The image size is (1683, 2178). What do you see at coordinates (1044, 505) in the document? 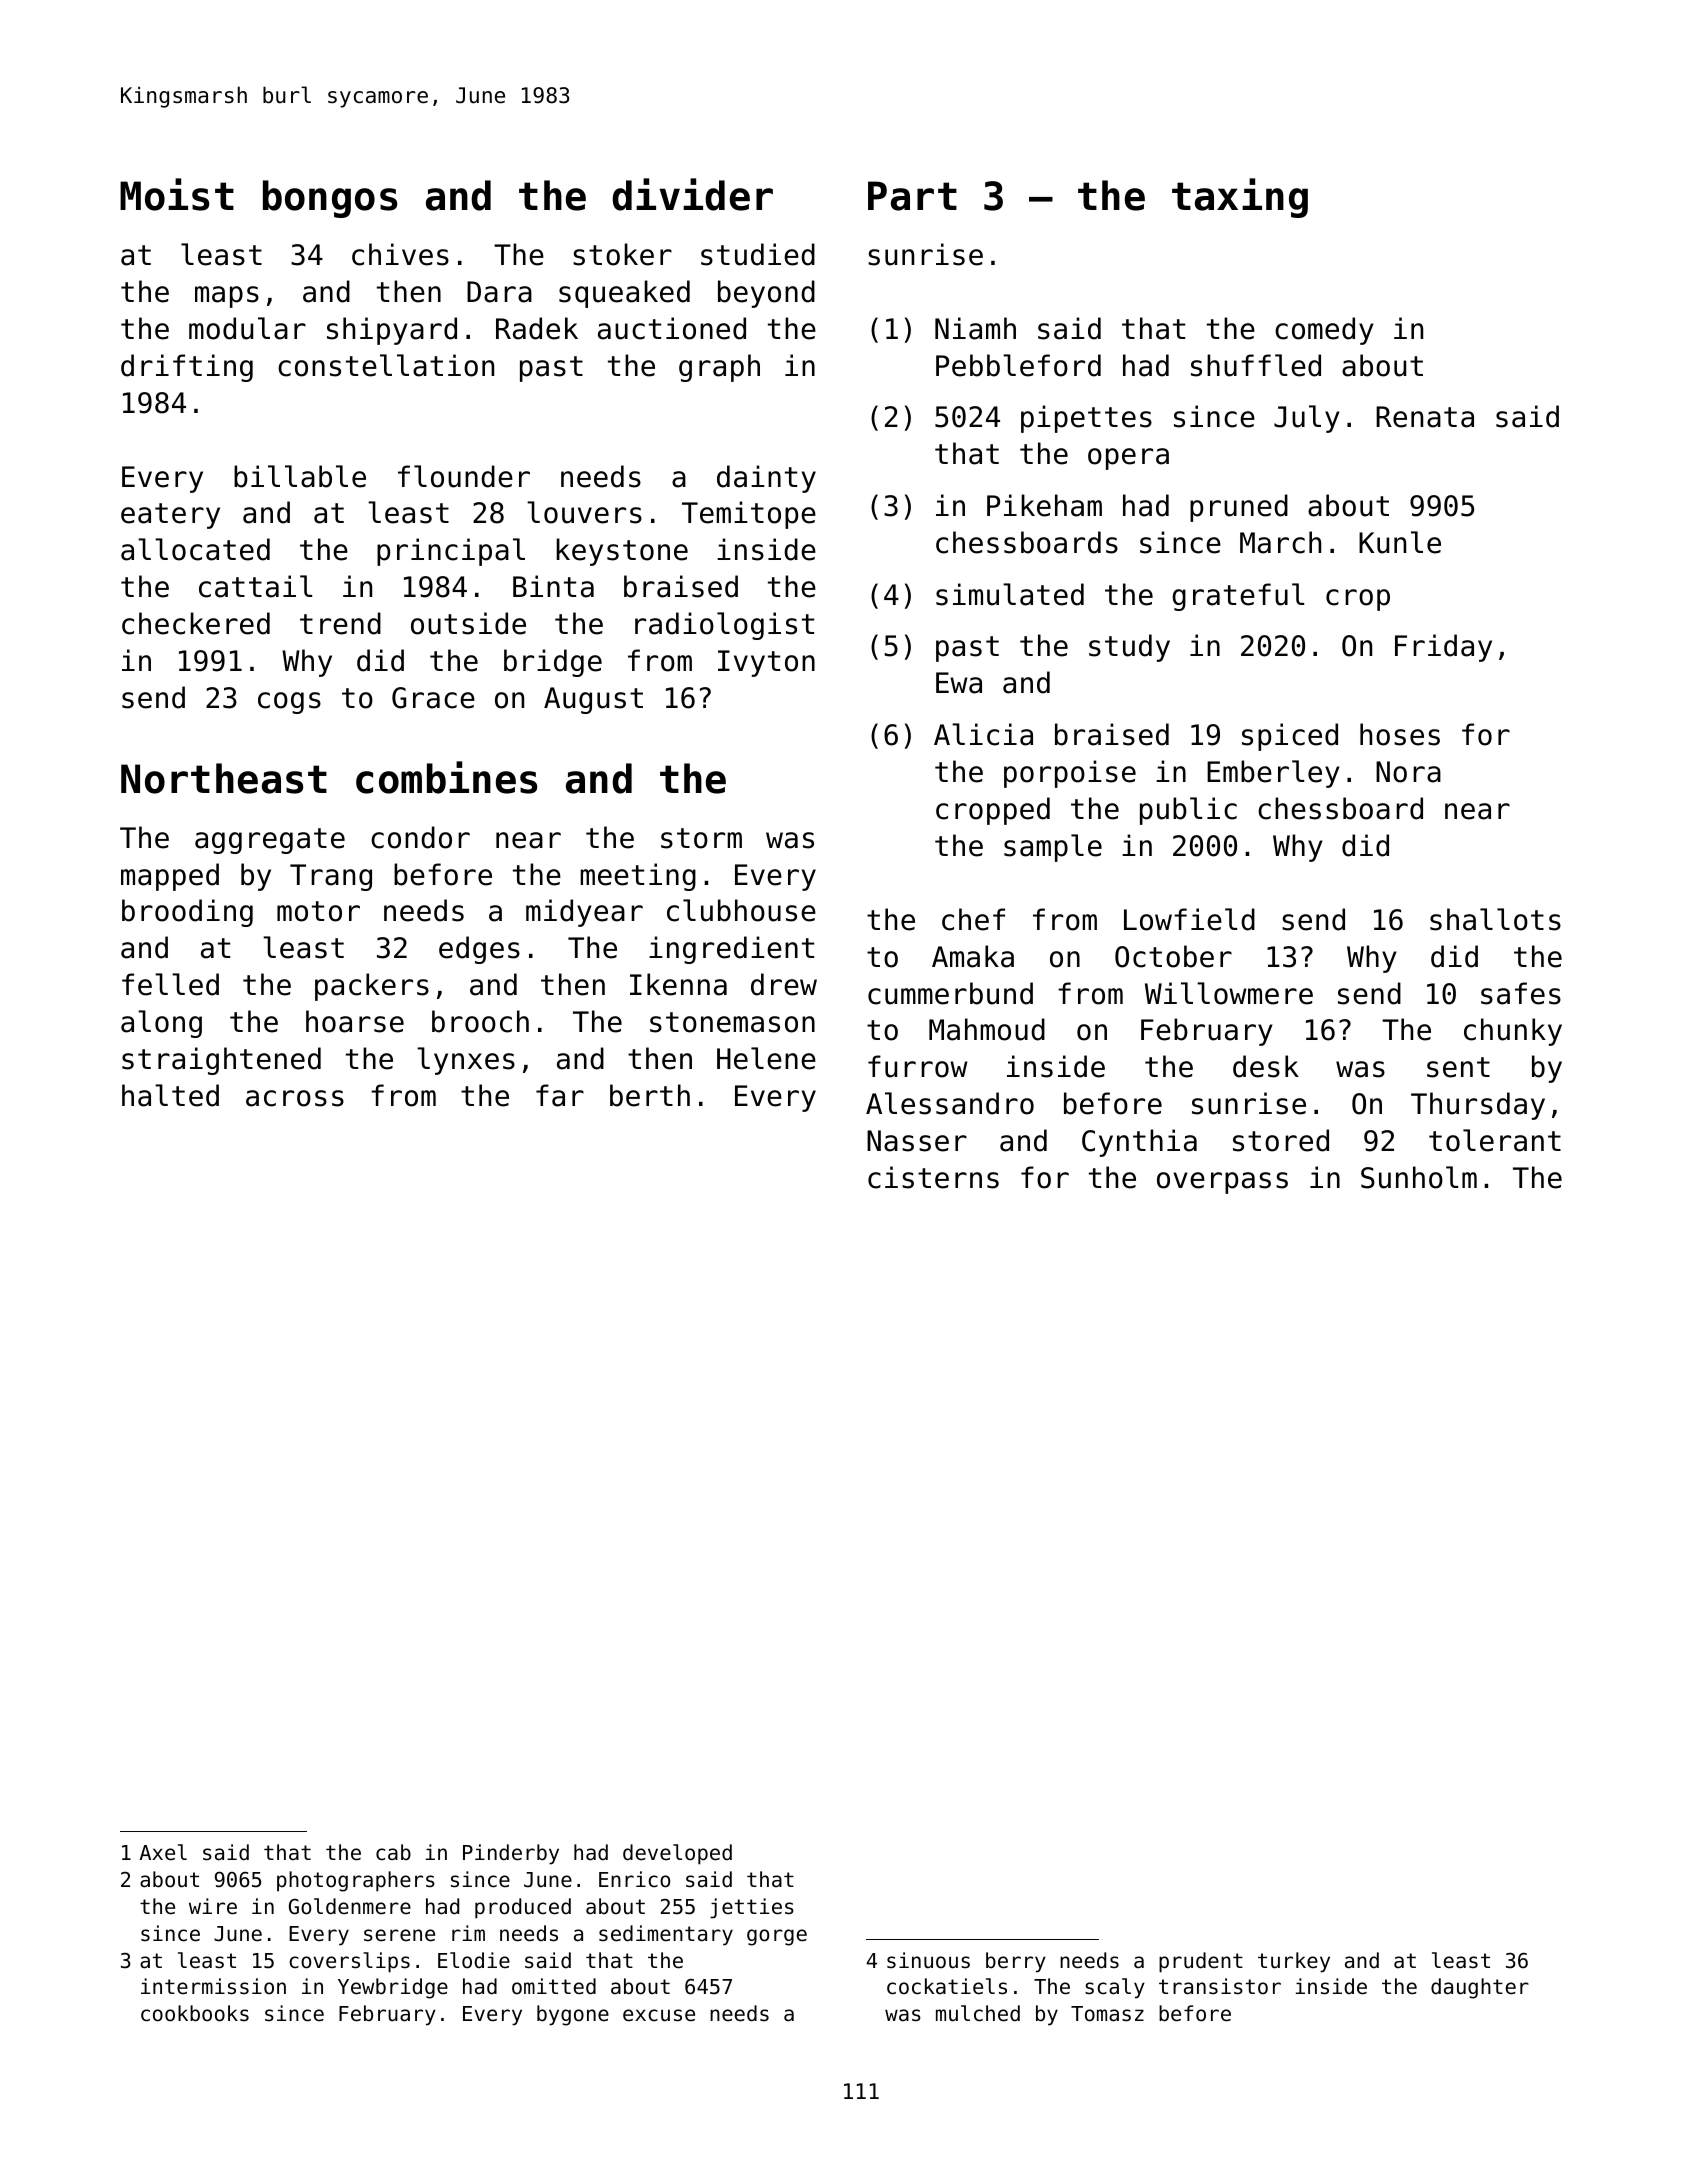
I see `Pikeham` at bounding box center [1044, 505].
